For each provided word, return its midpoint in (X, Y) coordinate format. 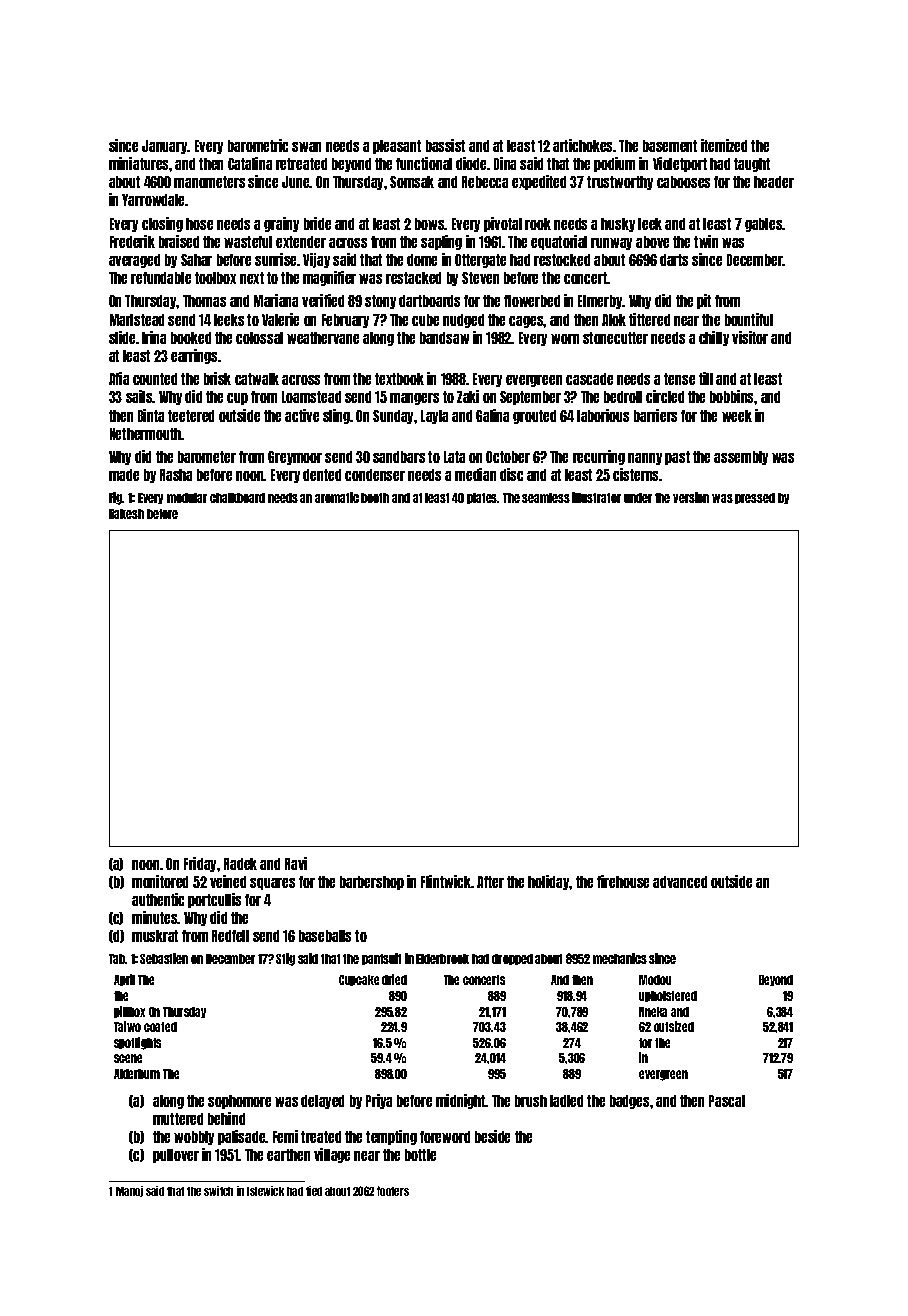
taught (752, 165)
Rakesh (126, 514)
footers (393, 1191)
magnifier (329, 278)
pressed (755, 498)
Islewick (265, 1191)
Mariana (276, 300)
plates (482, 498)
